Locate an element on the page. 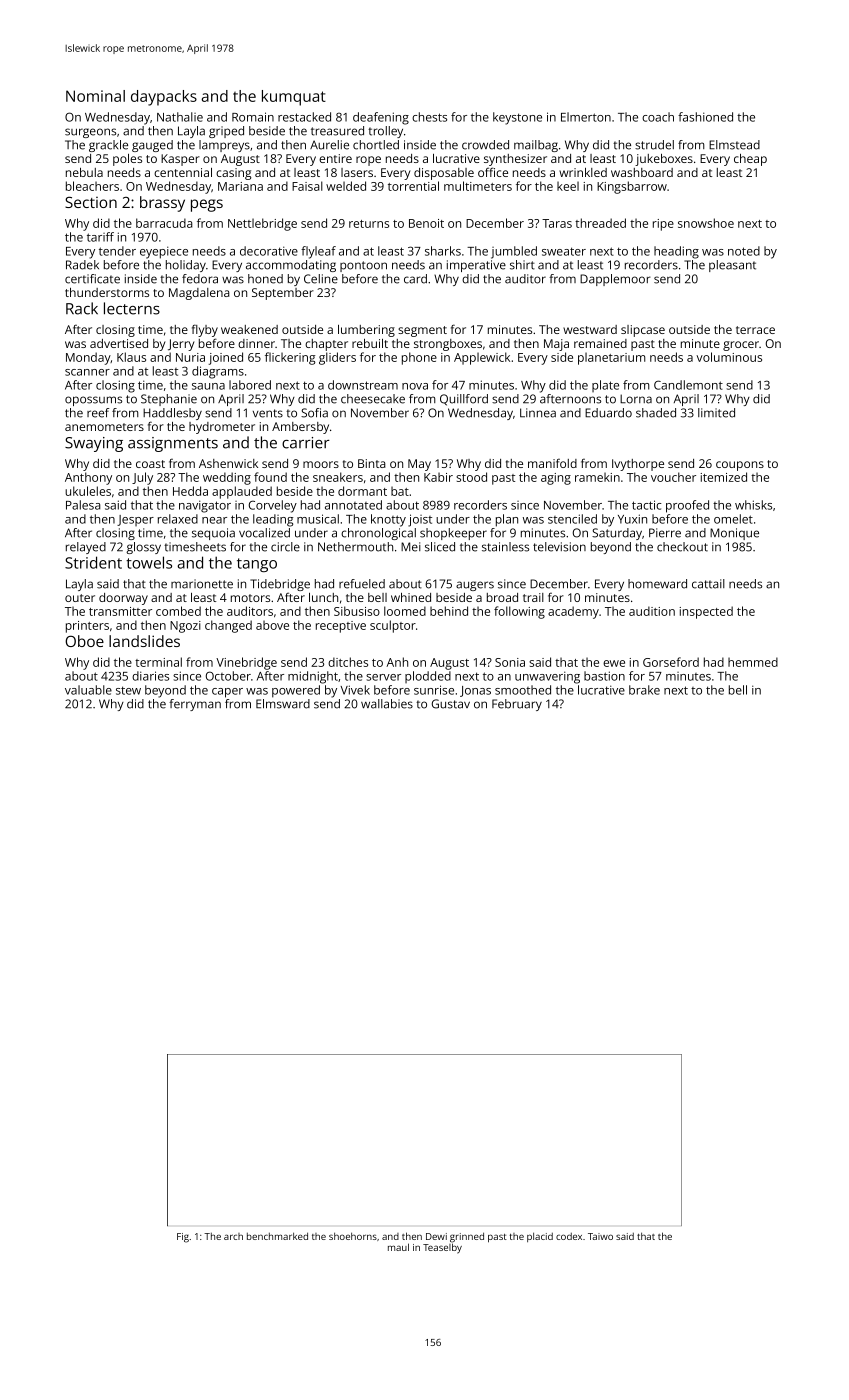 The width and height of the page is (849, 1400). February is located at coordinates (517, 705).
